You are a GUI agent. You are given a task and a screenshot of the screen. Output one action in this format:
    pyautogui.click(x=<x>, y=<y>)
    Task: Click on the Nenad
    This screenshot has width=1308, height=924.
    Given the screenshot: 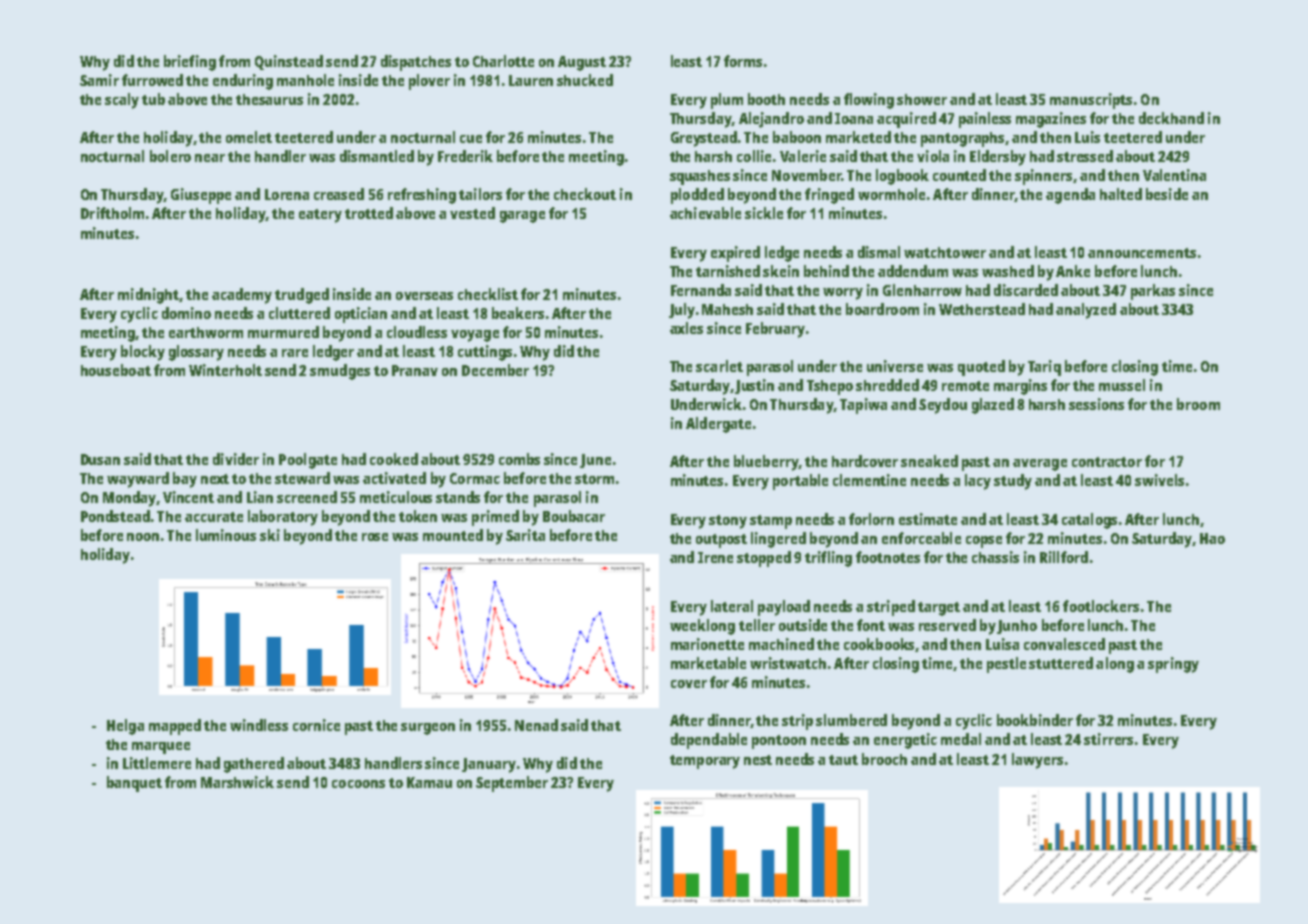 What is the action you would take?
    pyautogui.click(x=536, y=725)
